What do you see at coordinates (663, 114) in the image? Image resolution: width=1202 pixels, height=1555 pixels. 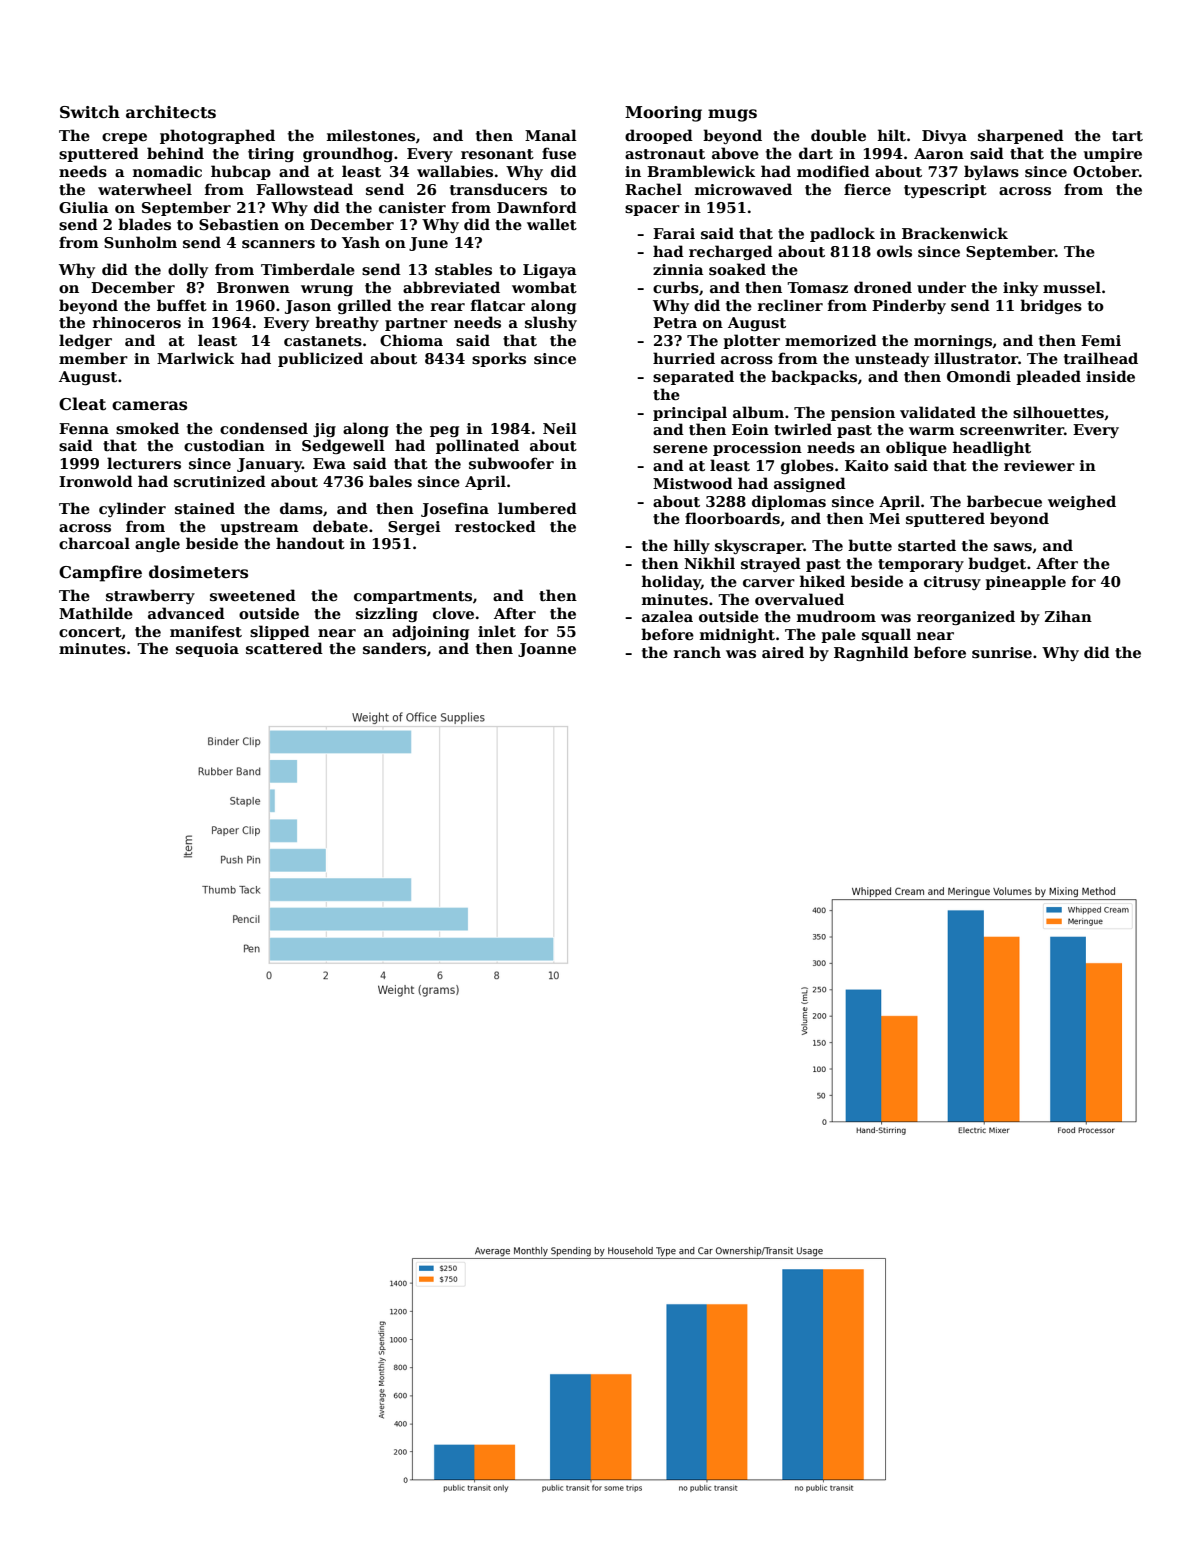 I see `Mooring` at bounding box center [663, 114].
